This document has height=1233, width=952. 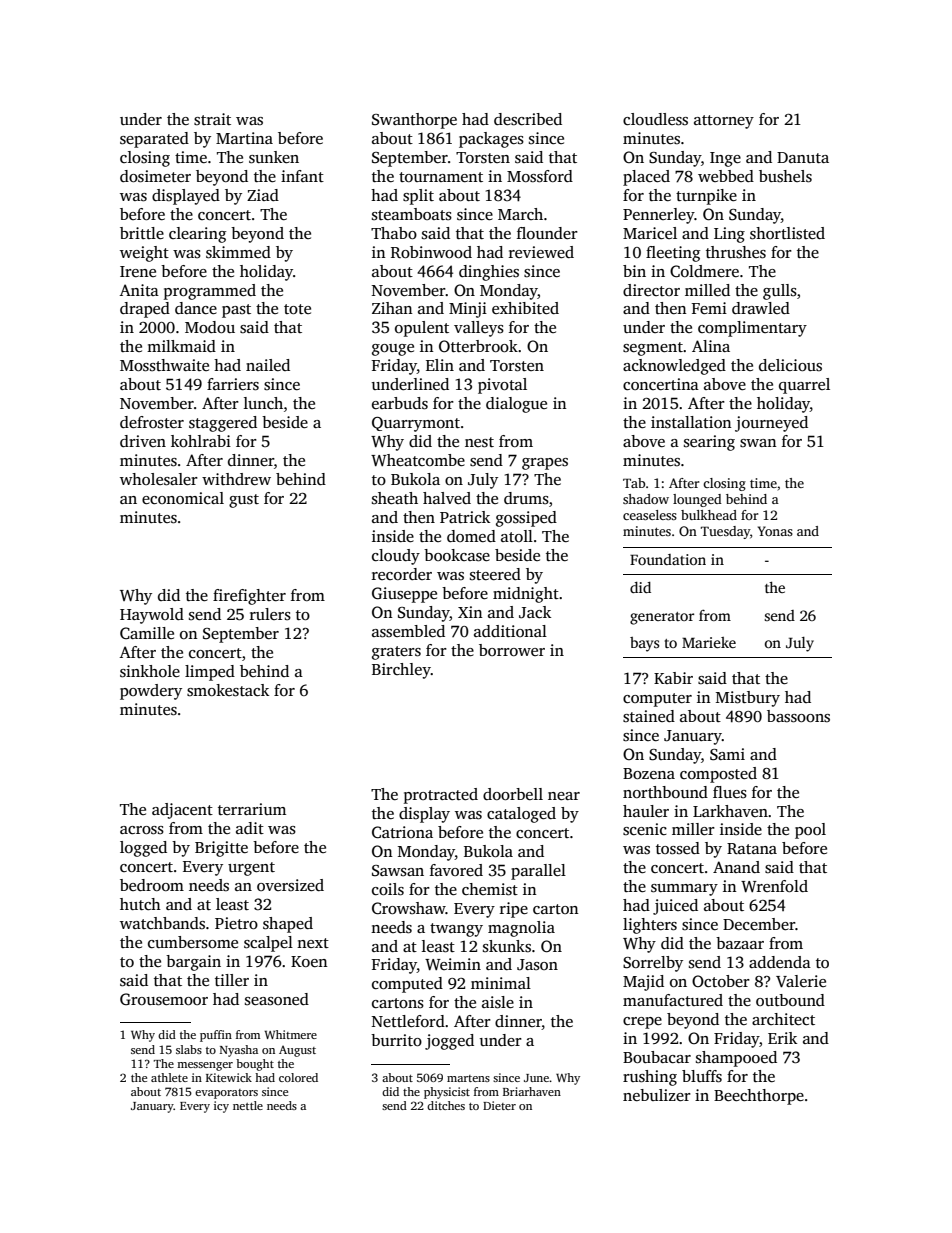 What do you see at coordinates (540, 176) in the document?
I see `Mossford` at bounding box center [540, 176].
